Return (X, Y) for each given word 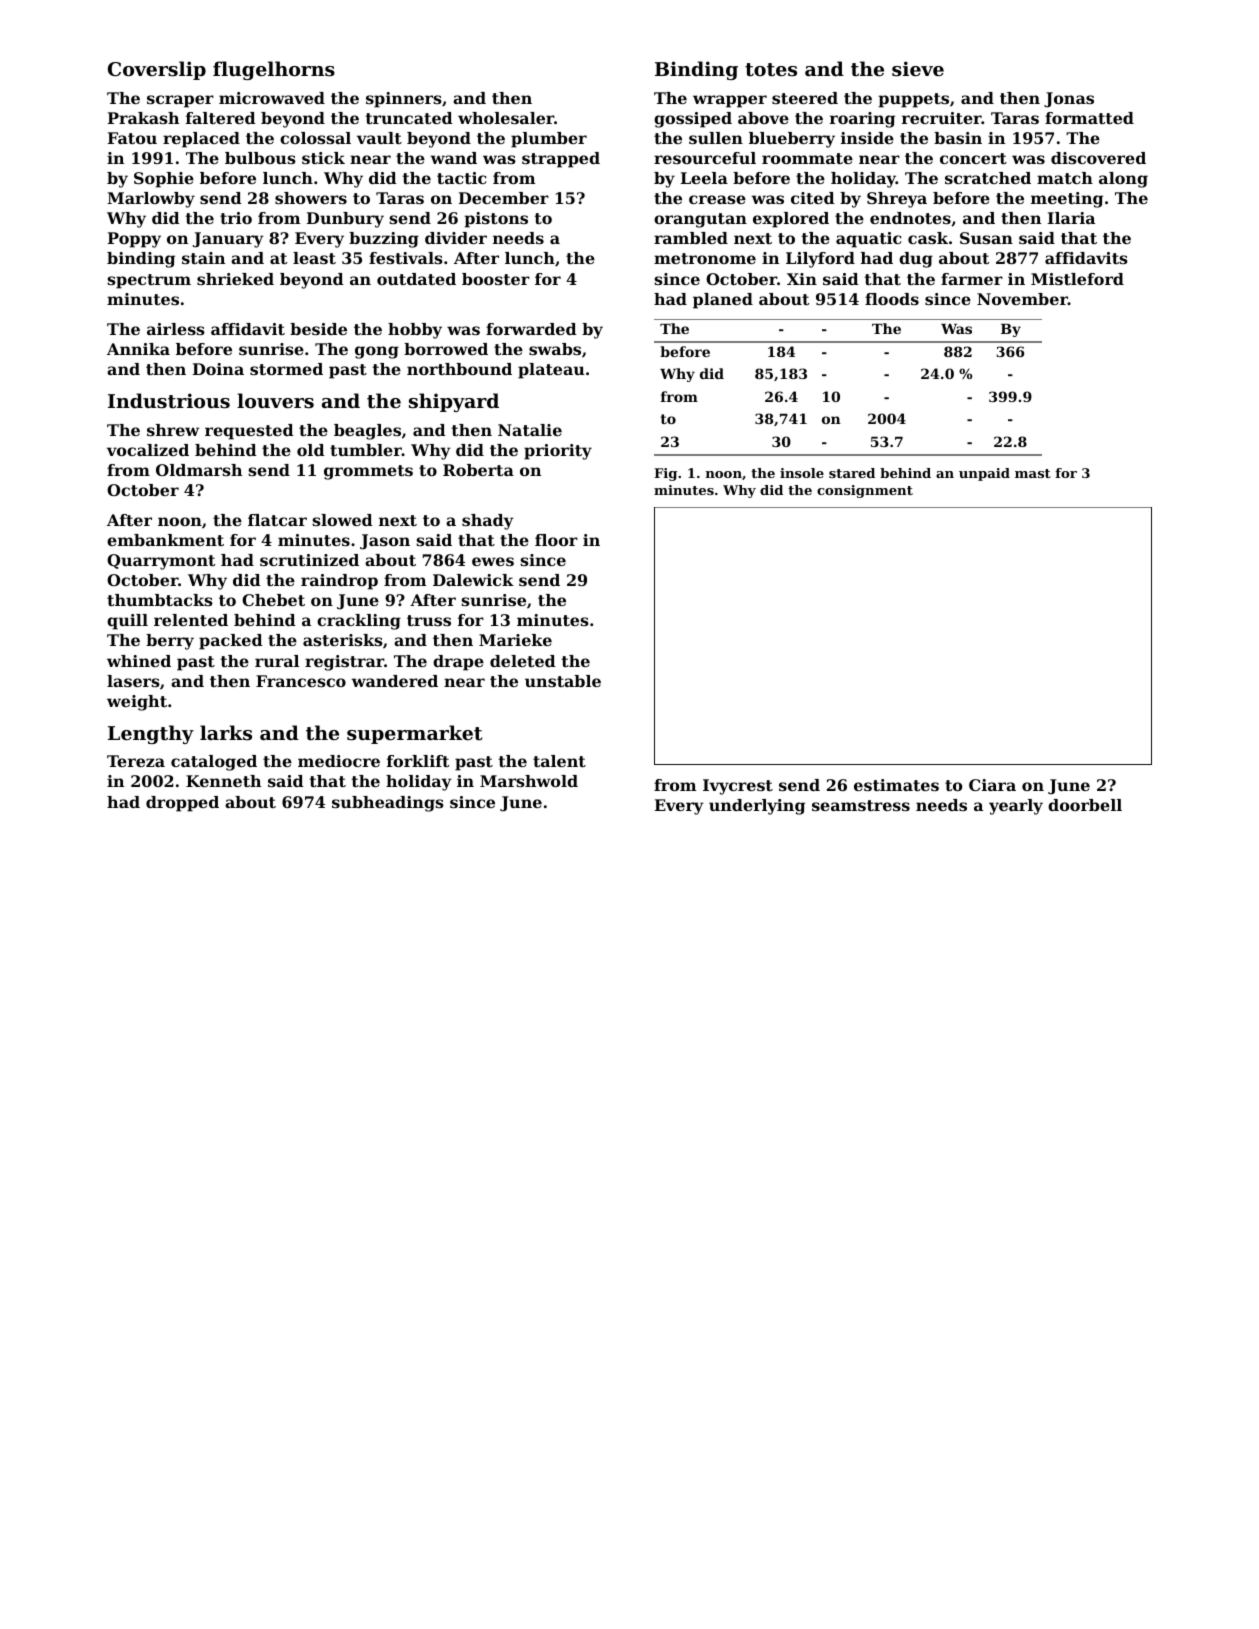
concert (973, 158)
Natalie (530, 430)
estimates (896, 785)
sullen (716, 138)
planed (723, 301)
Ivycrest (738, 787)
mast (1033, 473)
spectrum (149, 281)
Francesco (301, 681)
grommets (368, 472)
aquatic (868, 240)
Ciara (992, 785)
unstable (563, 681)
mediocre (339, 761)
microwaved (272, 98)
